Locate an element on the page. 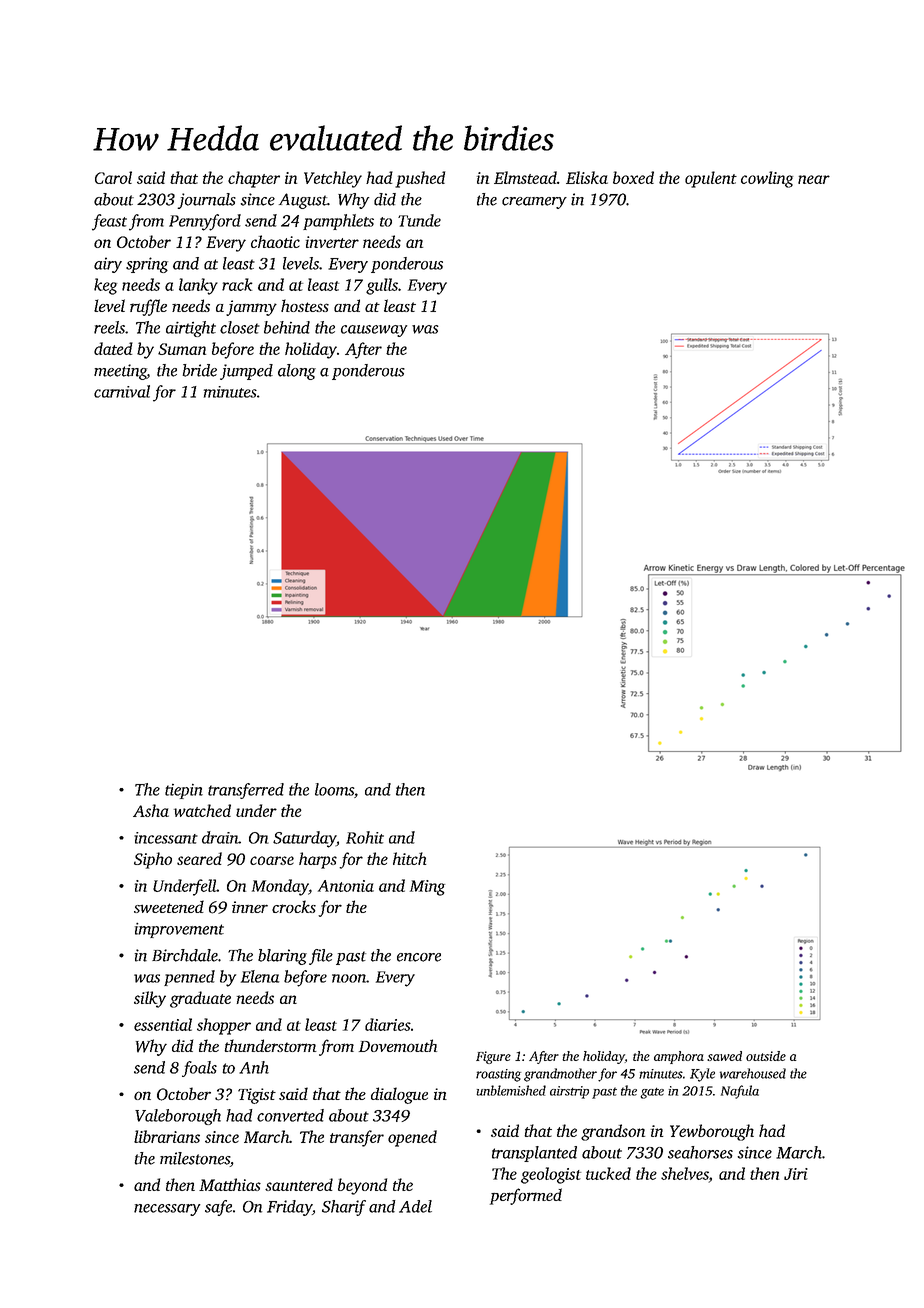  outside is located at coordinates (766, 1056).
